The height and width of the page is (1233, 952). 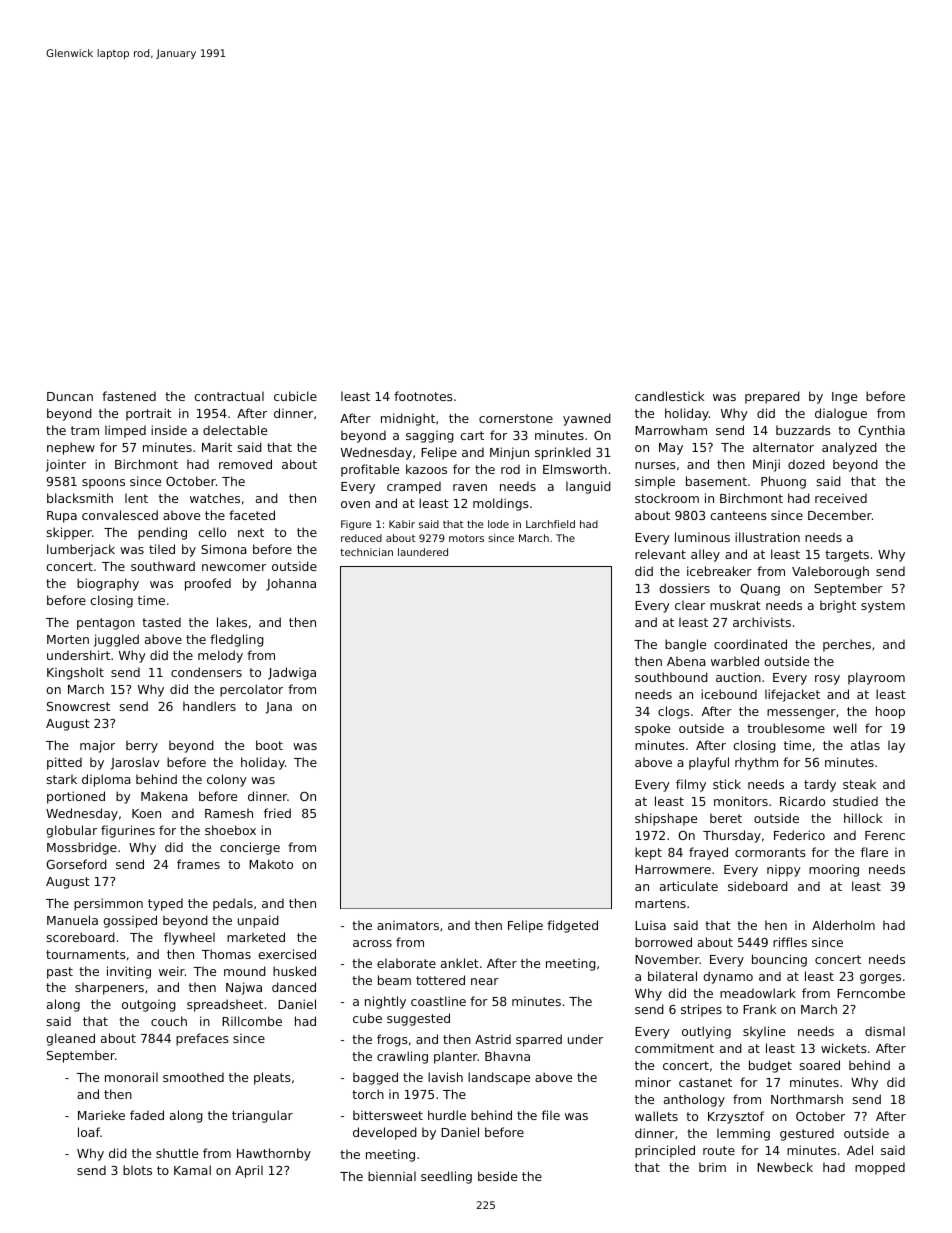 I want to click on atlas, so click(x=865, y=745).
